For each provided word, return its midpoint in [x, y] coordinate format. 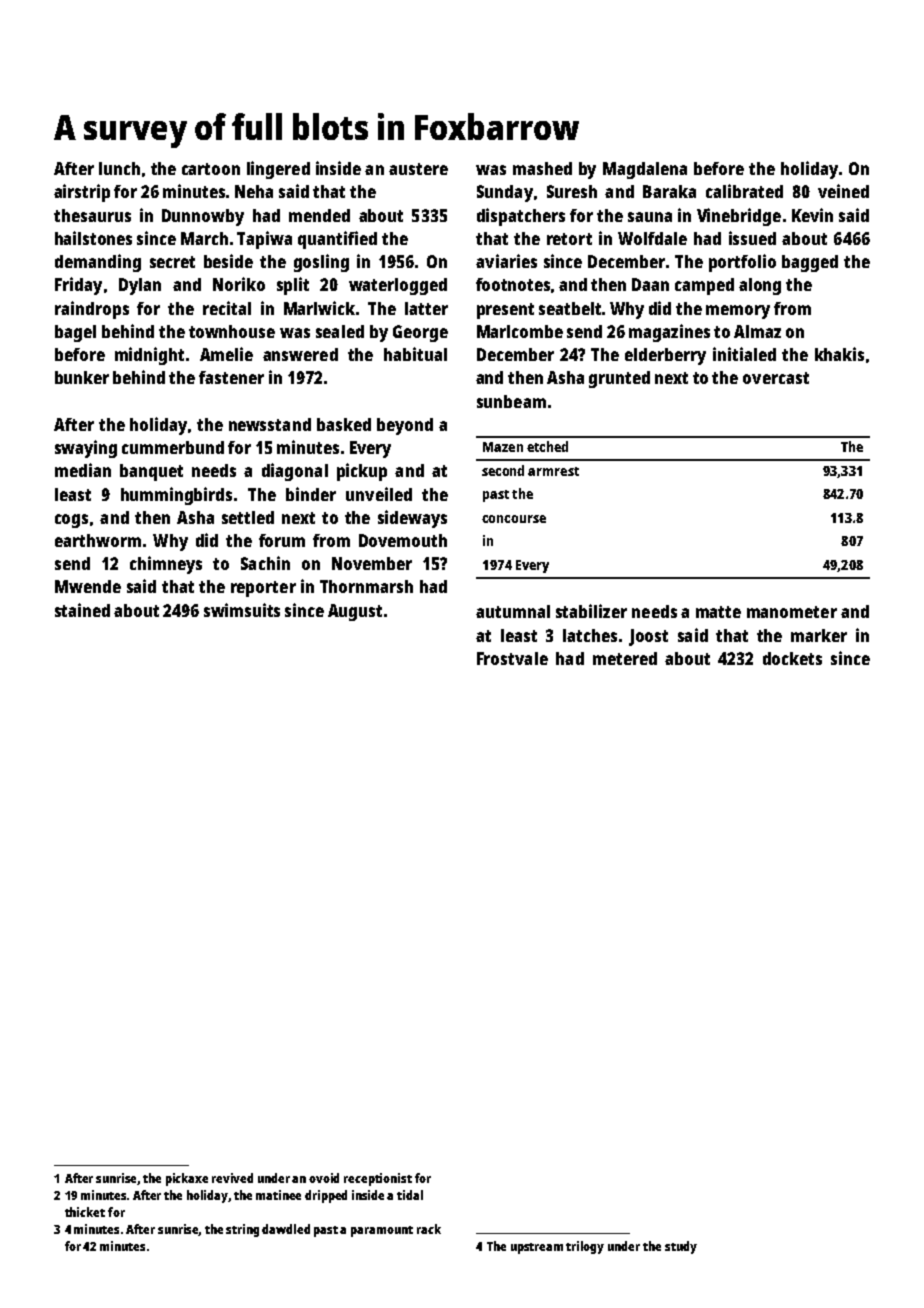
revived [232, 1178]
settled [248, 517]
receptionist [378, 1179]
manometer [792, 612]
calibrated [744, 191]
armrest [553, 471]
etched [547, 446]
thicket [85, 1212]
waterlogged [398, 286]
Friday [78, 286]
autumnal [513, 611]
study [681, 1247]
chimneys [166, 565]
